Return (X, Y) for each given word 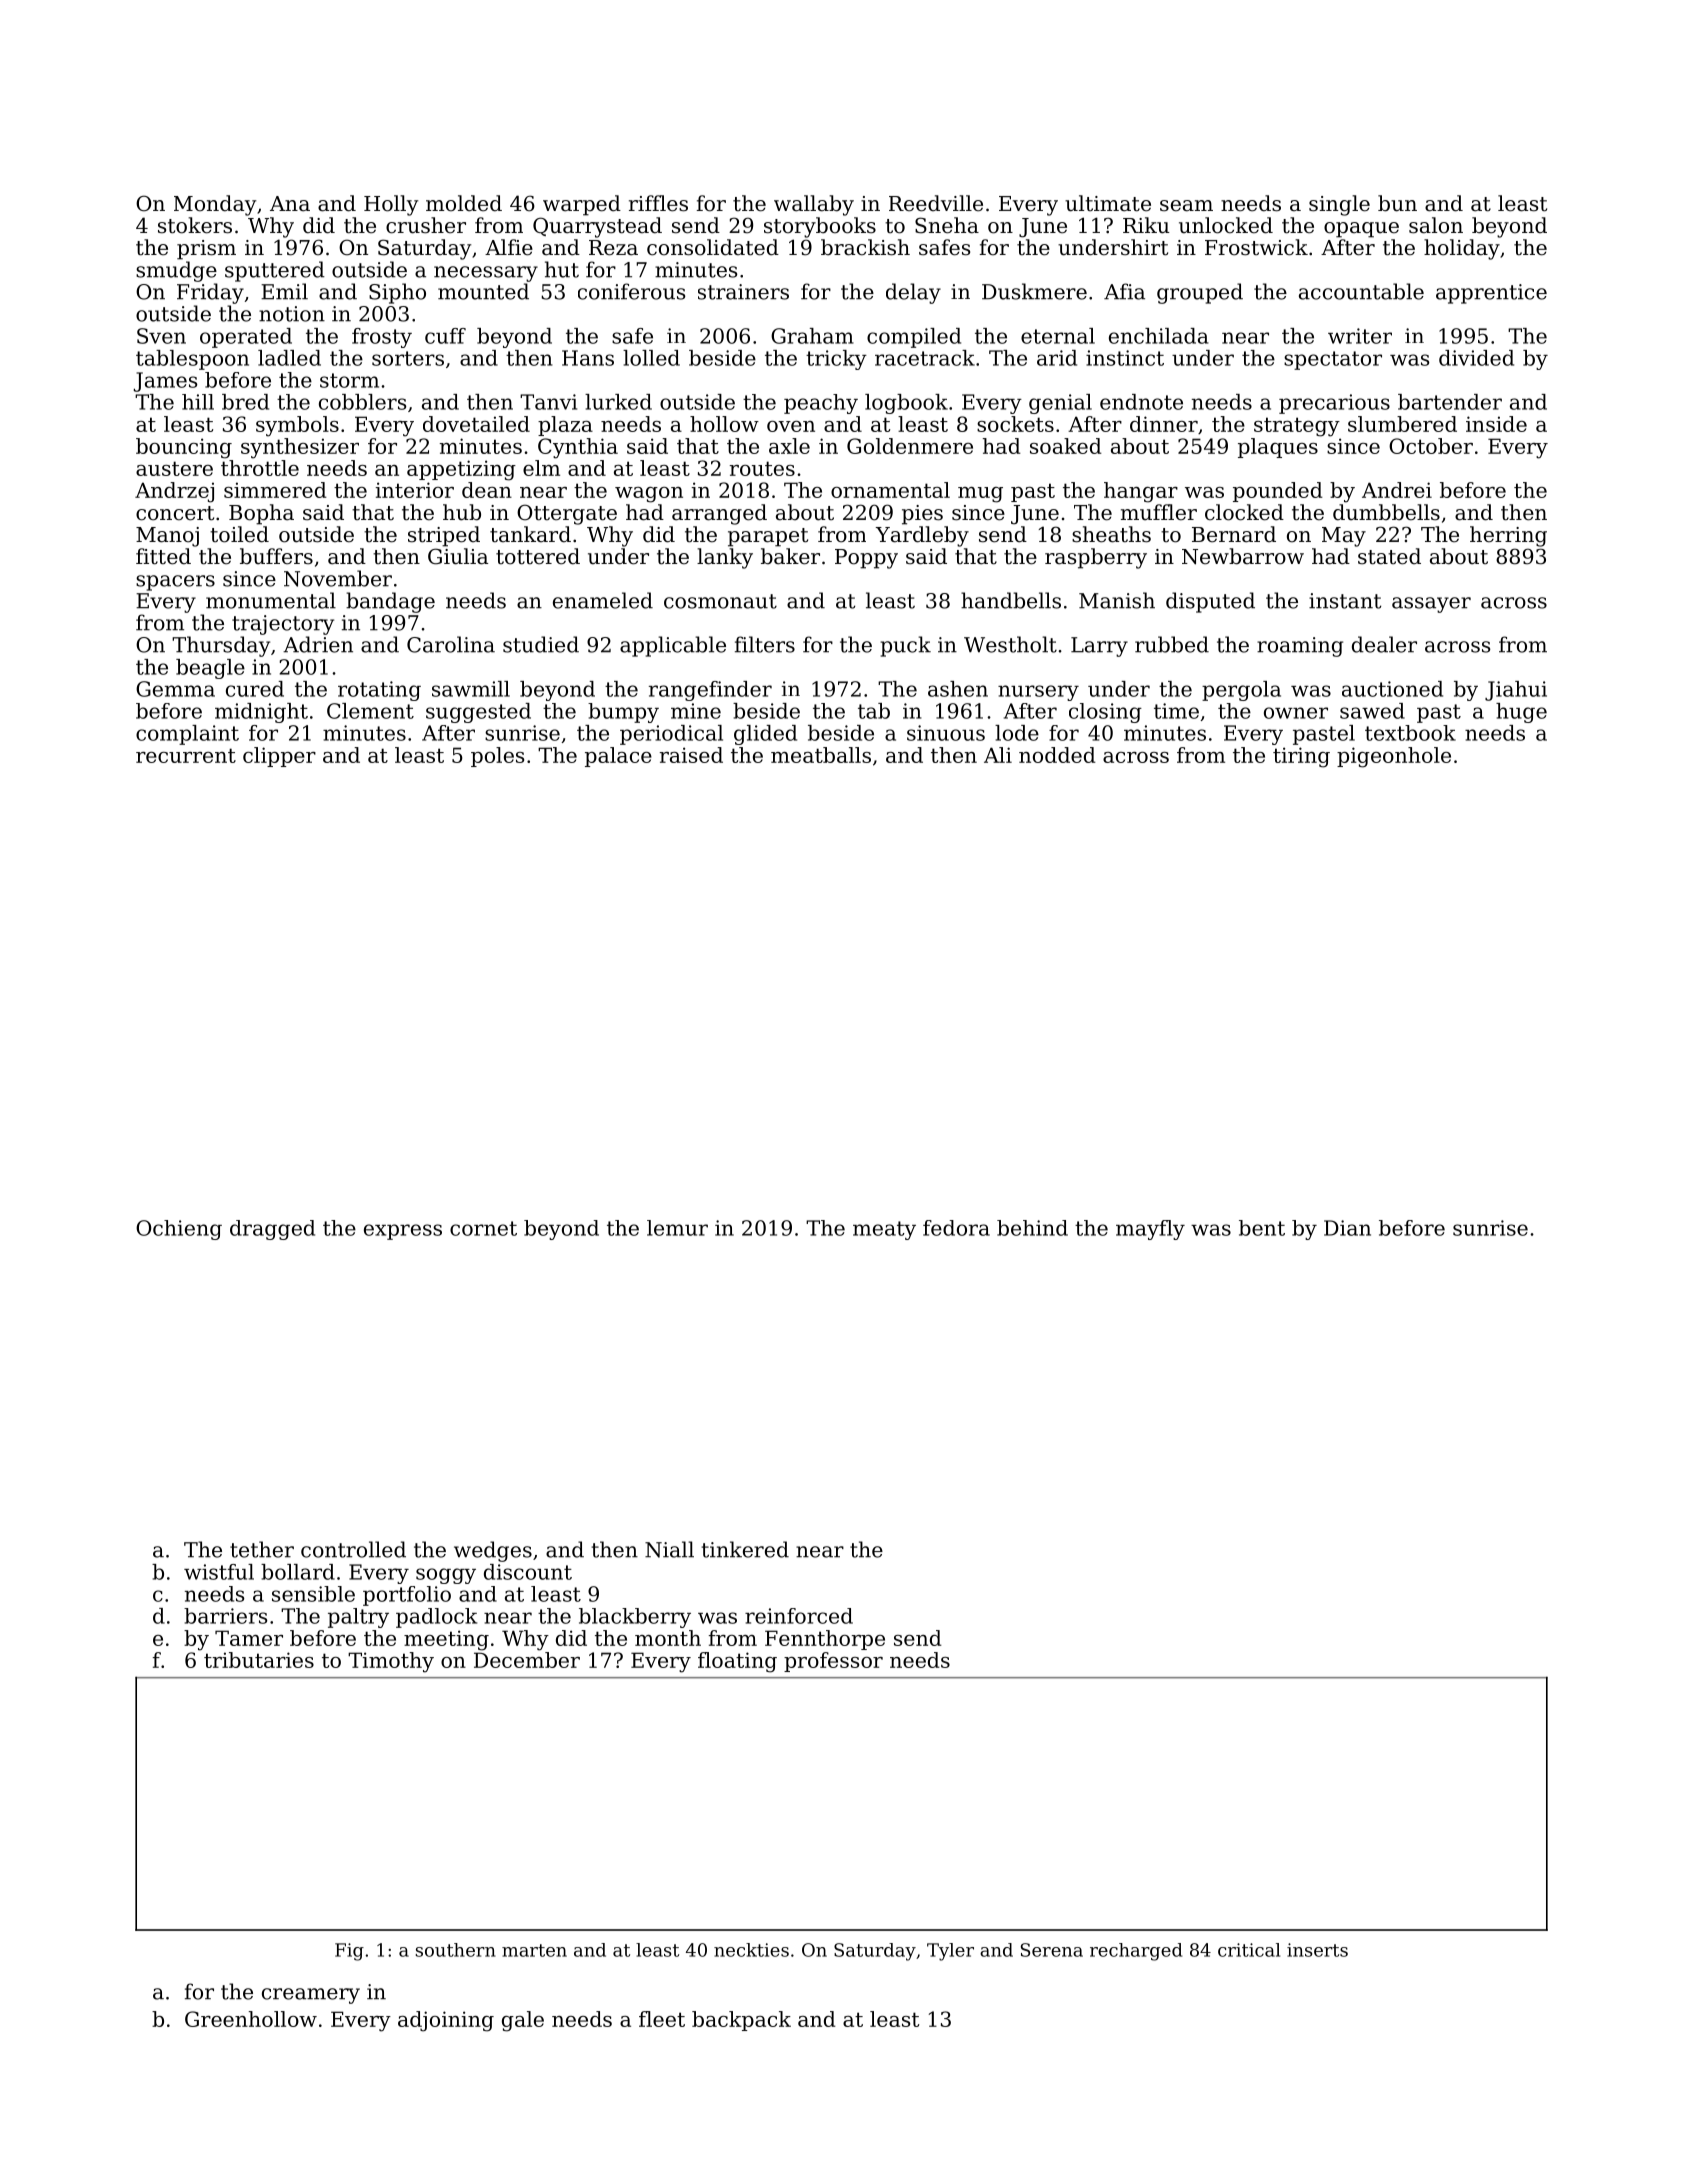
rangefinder (710, 691)
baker (790, 556)
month (668, 1638)
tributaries (259, 1660)
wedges (493, 1551)
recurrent (186, 755)
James (165, 382)
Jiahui (1516, 691)
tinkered (745, 1549)
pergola (1241, 691)
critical (1249, 1950)
